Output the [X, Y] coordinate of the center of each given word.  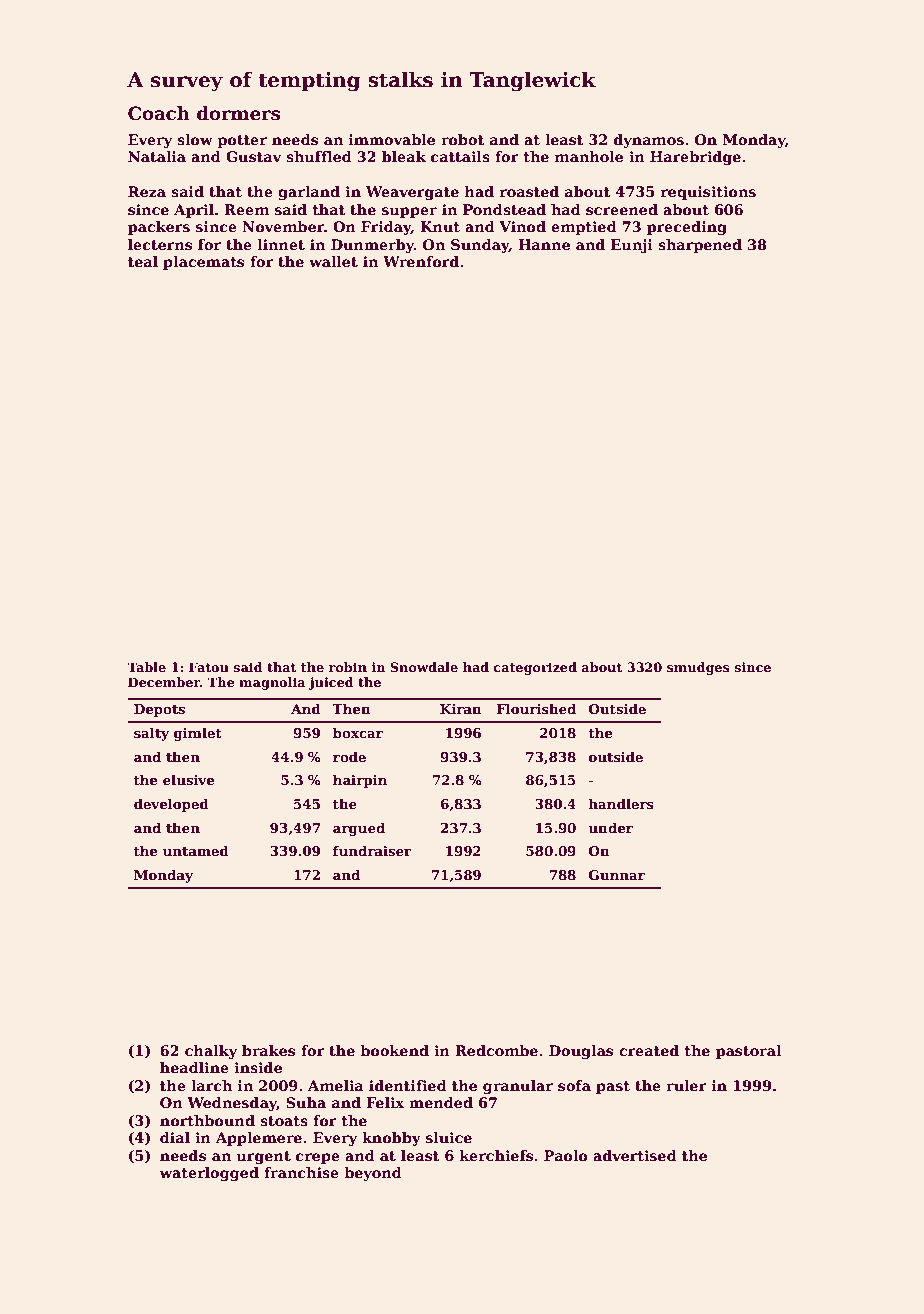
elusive [188, 779]
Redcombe [496, 1050]
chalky [211, 1052]
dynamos [649, 141]
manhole [589, 156]
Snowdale [424, 667]
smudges [698, 668]
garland [309, 193]
